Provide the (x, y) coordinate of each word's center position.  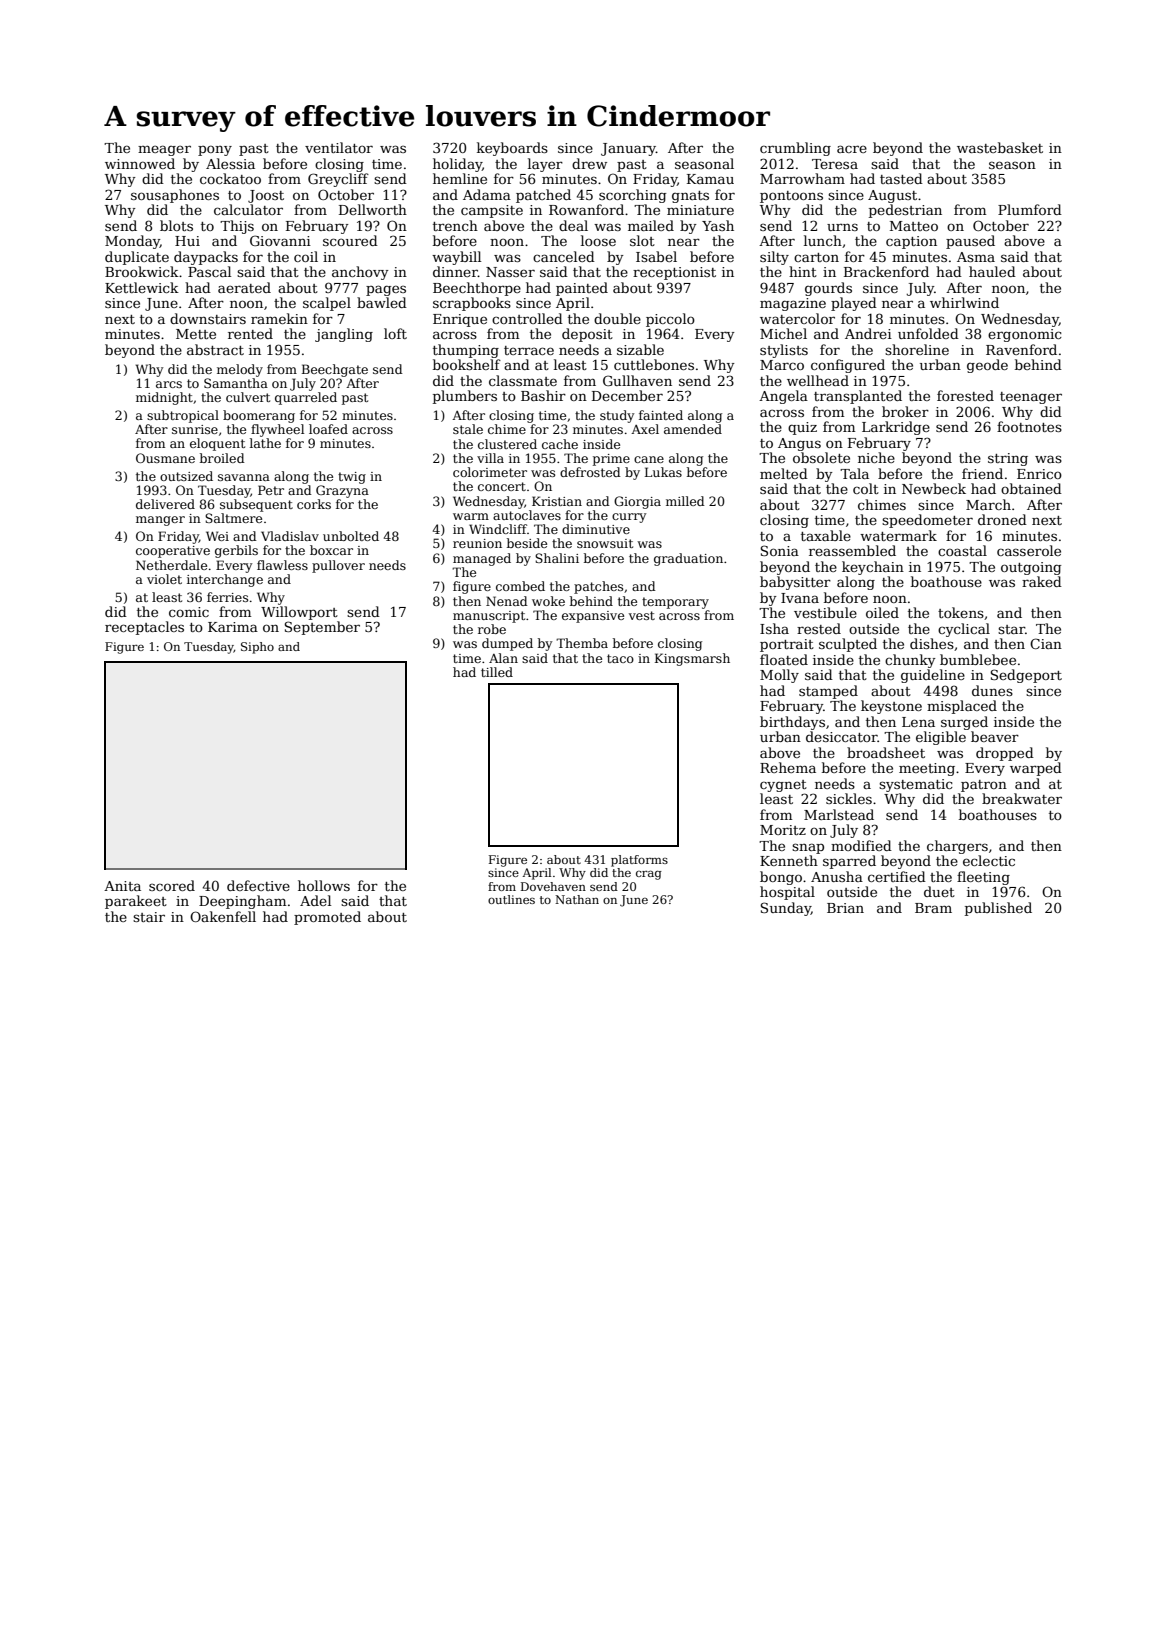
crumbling (795, 149)
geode (987, 366)
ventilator (339, 147)
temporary (675, 603)
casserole (1029, 550)
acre (852, 149)
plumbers (465, 397)
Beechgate (335, 370)
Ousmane (165, 458)
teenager (1031, 398)
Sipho (257, 648)
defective (258, 885)
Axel (645, 429)
